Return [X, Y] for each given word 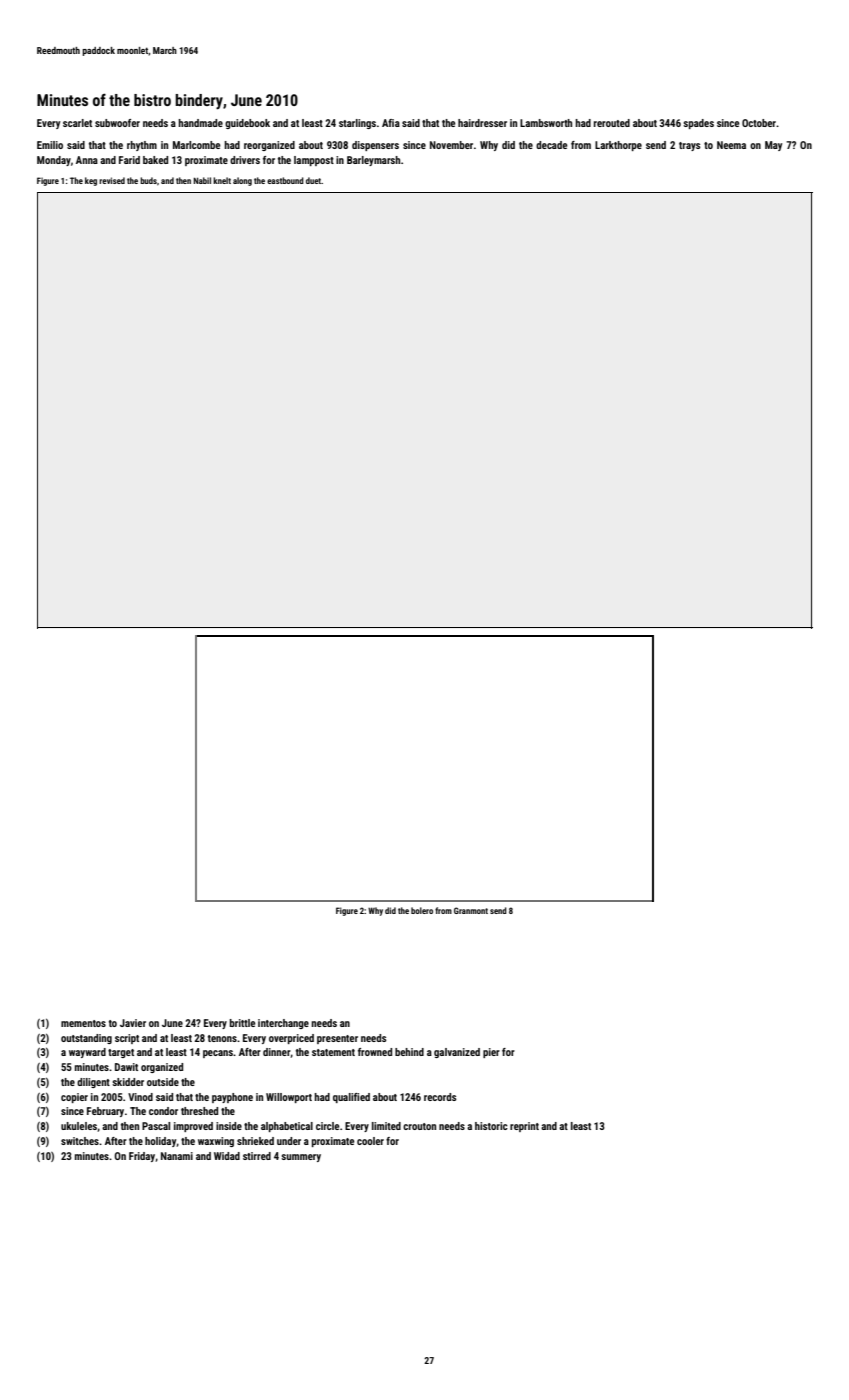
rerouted [612, 123]
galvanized [457, 1053]
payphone [232, 1098]
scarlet [77, 123]
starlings [357, 124]
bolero [422, 910]
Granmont [471, 910]
